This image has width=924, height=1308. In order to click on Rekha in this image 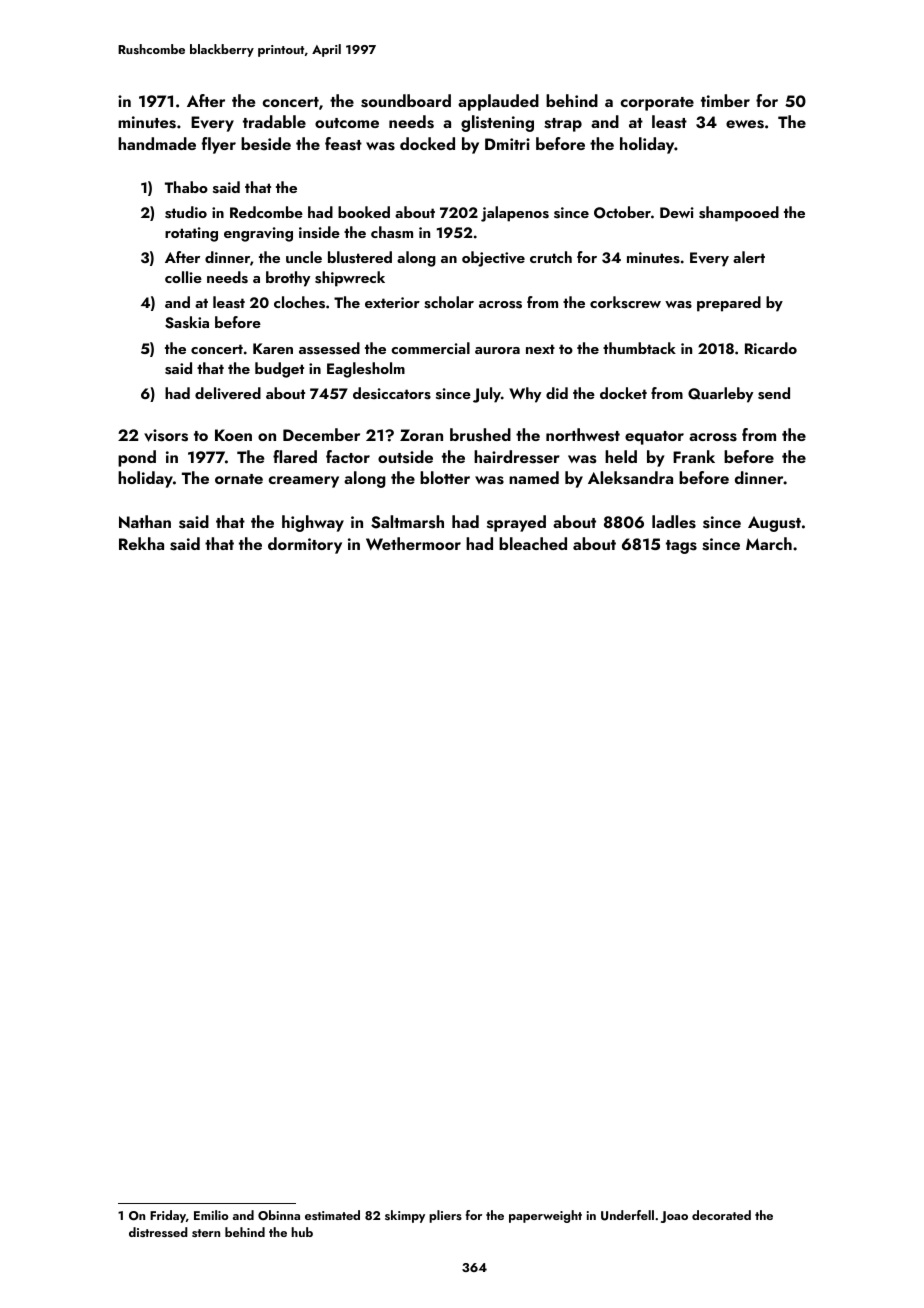, I will do `click(141, 543)`.
